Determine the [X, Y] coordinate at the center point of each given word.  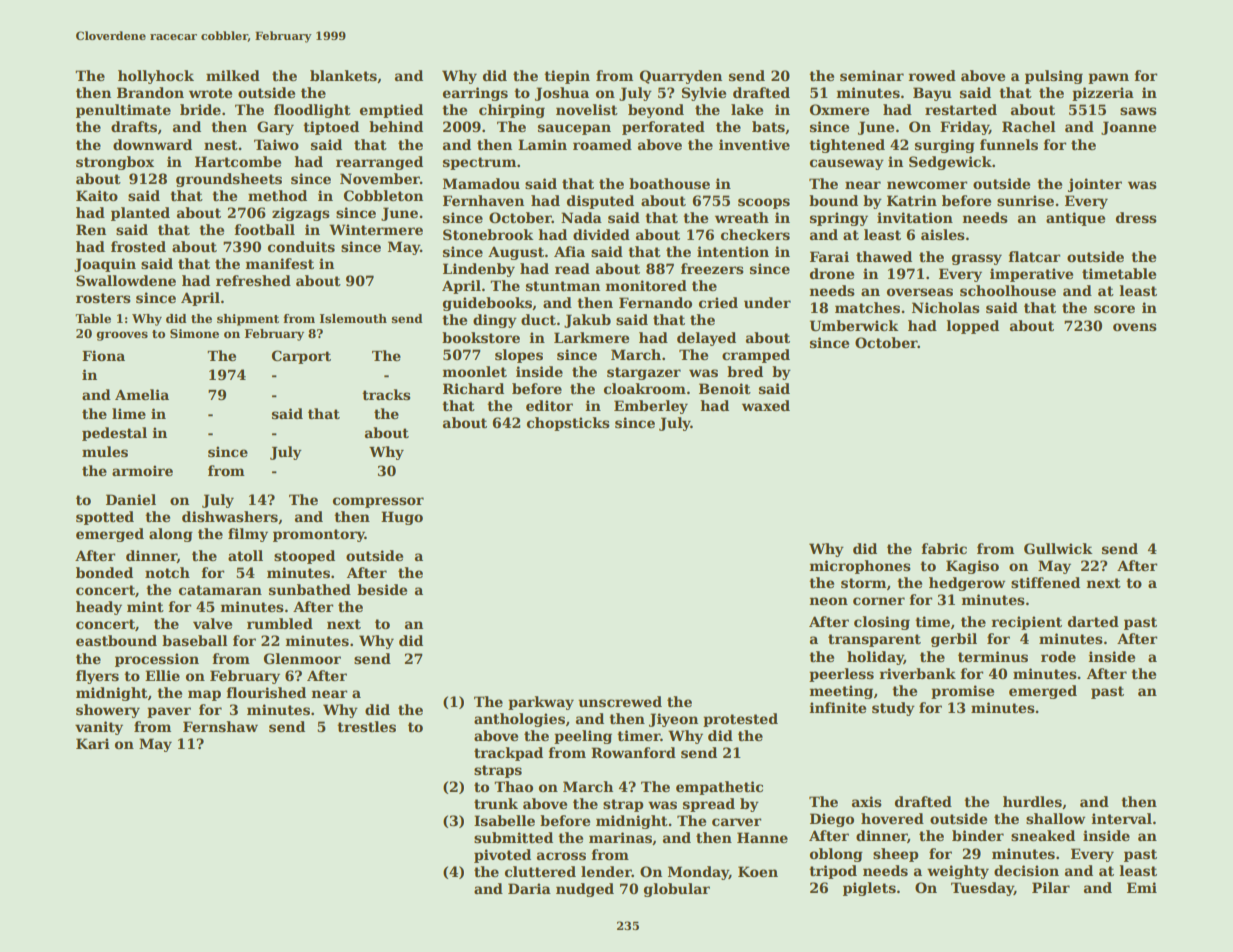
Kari [93, 743]
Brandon [150, 92]
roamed [602, 144]
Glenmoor [302, 658]
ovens [1135, 327]
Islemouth [353, 318]
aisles [943, 234]
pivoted [502, 856]
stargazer [644, 373]
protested [740, 720]
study [893, 709]
